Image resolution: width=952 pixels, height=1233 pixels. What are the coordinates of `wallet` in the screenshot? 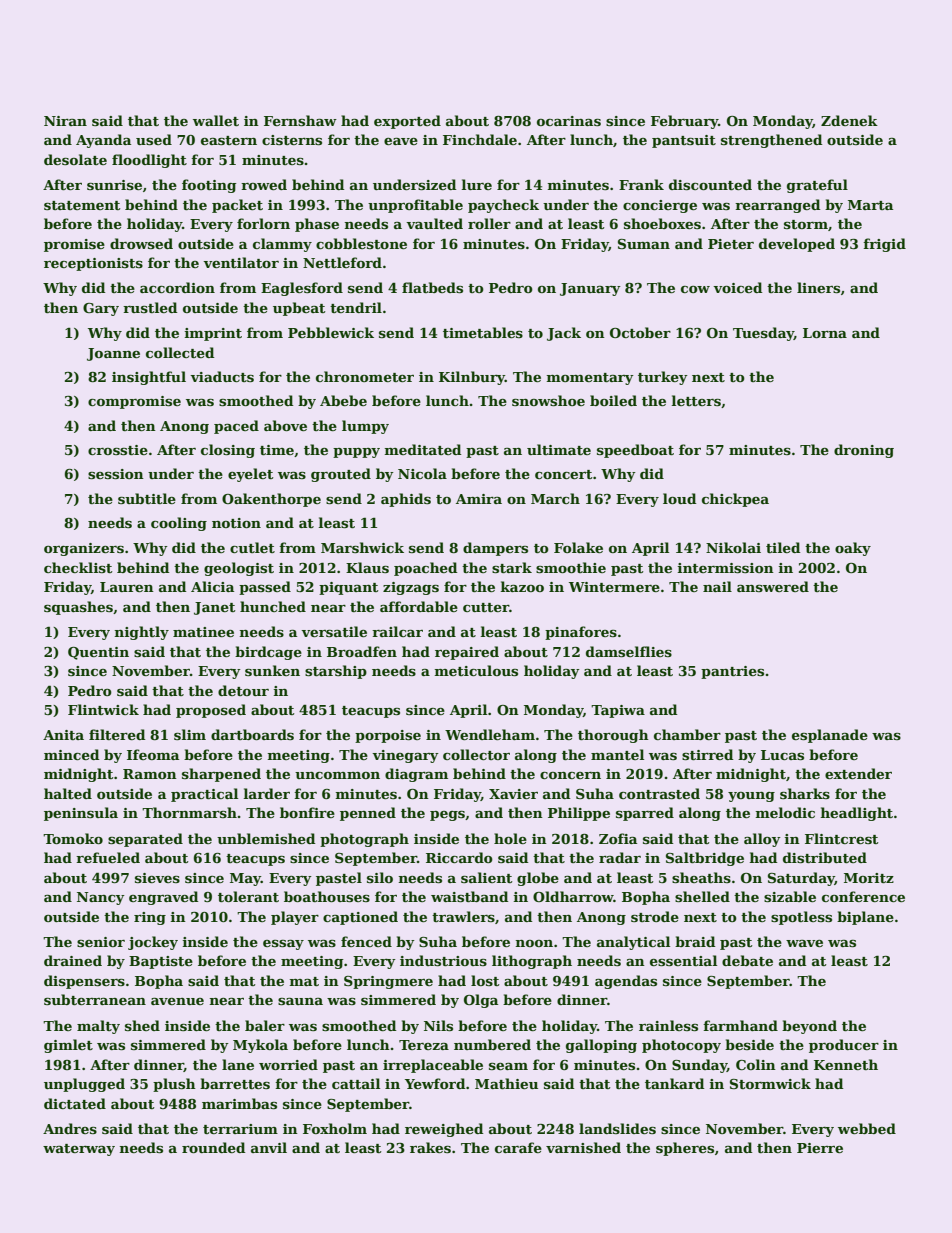 It's located at (216, 120).
